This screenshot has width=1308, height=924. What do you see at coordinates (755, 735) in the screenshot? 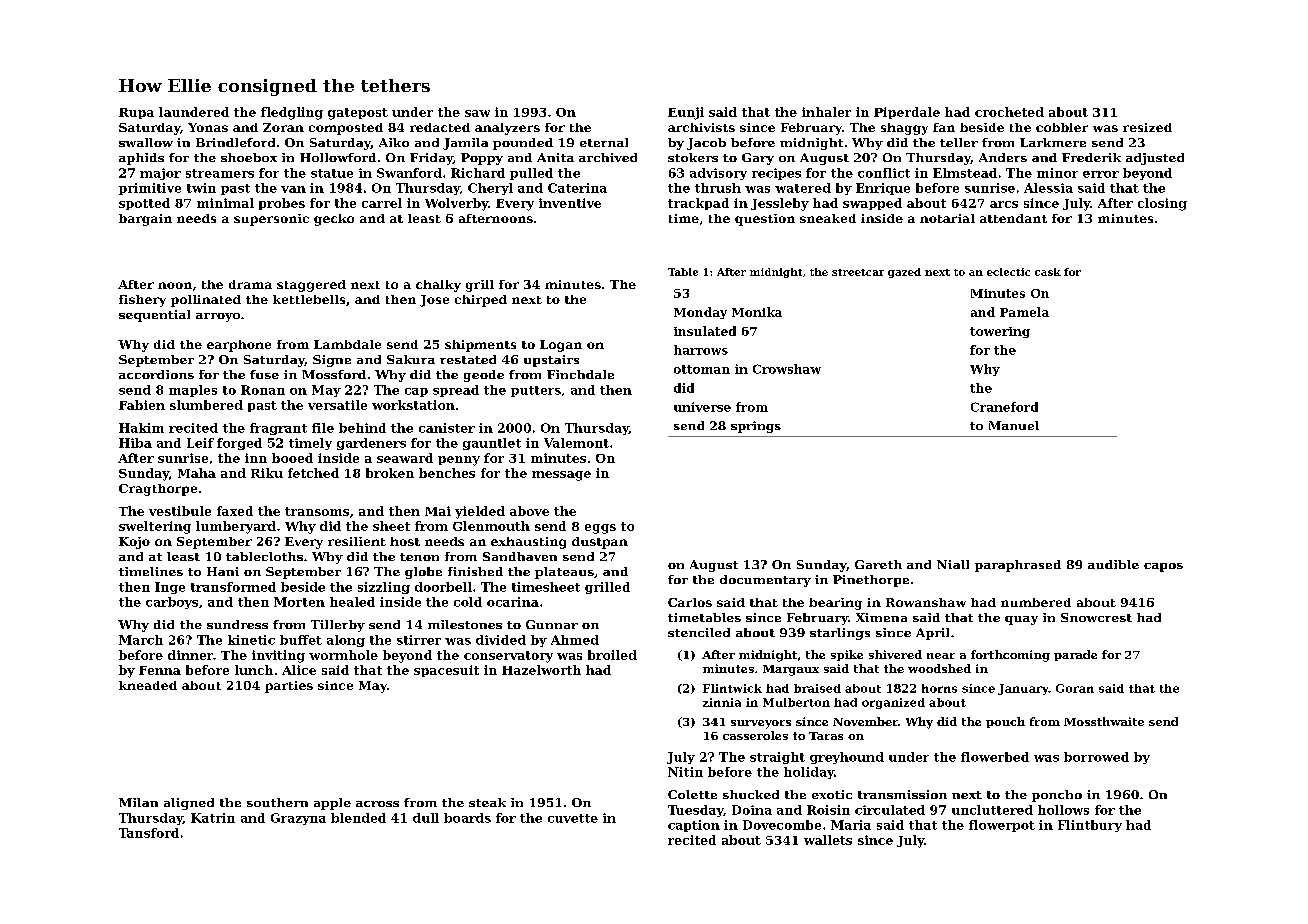
I see `casseroles` at bounding box center [755, 735].
